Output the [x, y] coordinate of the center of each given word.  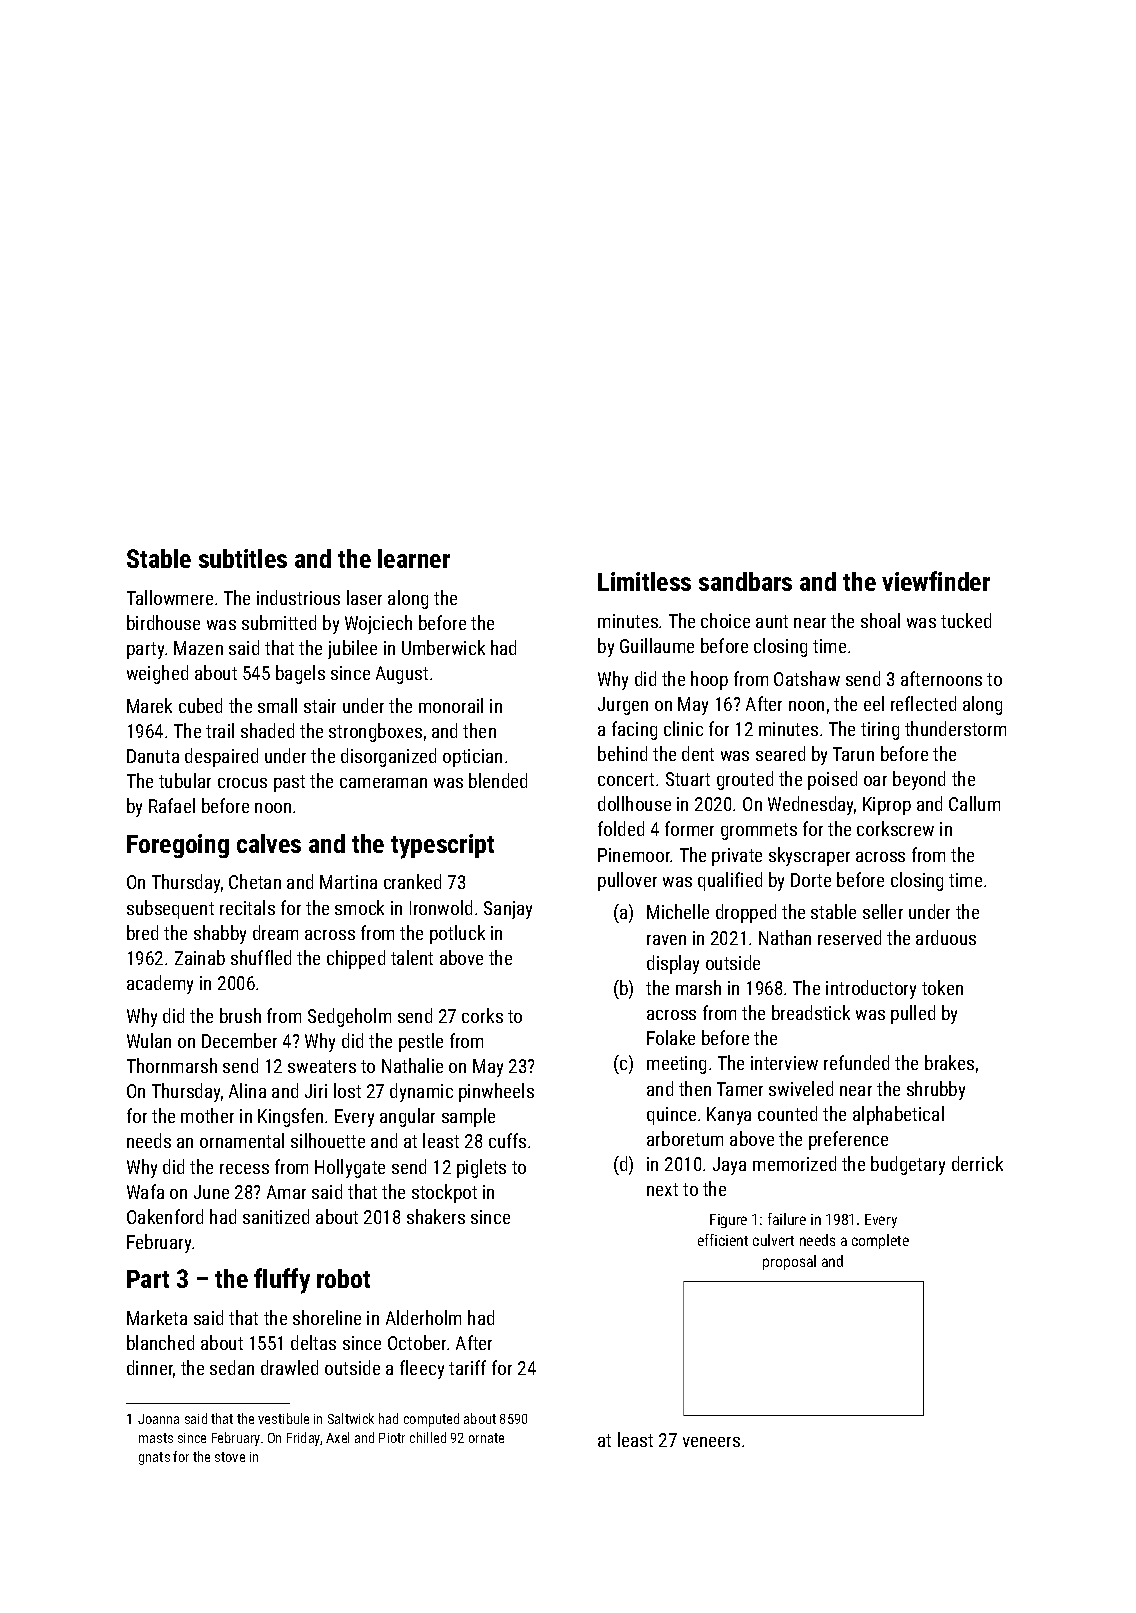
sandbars [745, 581]
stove [230, 1457]
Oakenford [165, 1216]
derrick [977, 1163]
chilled [428, 1437]
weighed [157, 674]
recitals [247, 907]
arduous [946, 937]
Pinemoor [634, 855]
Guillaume [657, 645]
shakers [436, 1216]
